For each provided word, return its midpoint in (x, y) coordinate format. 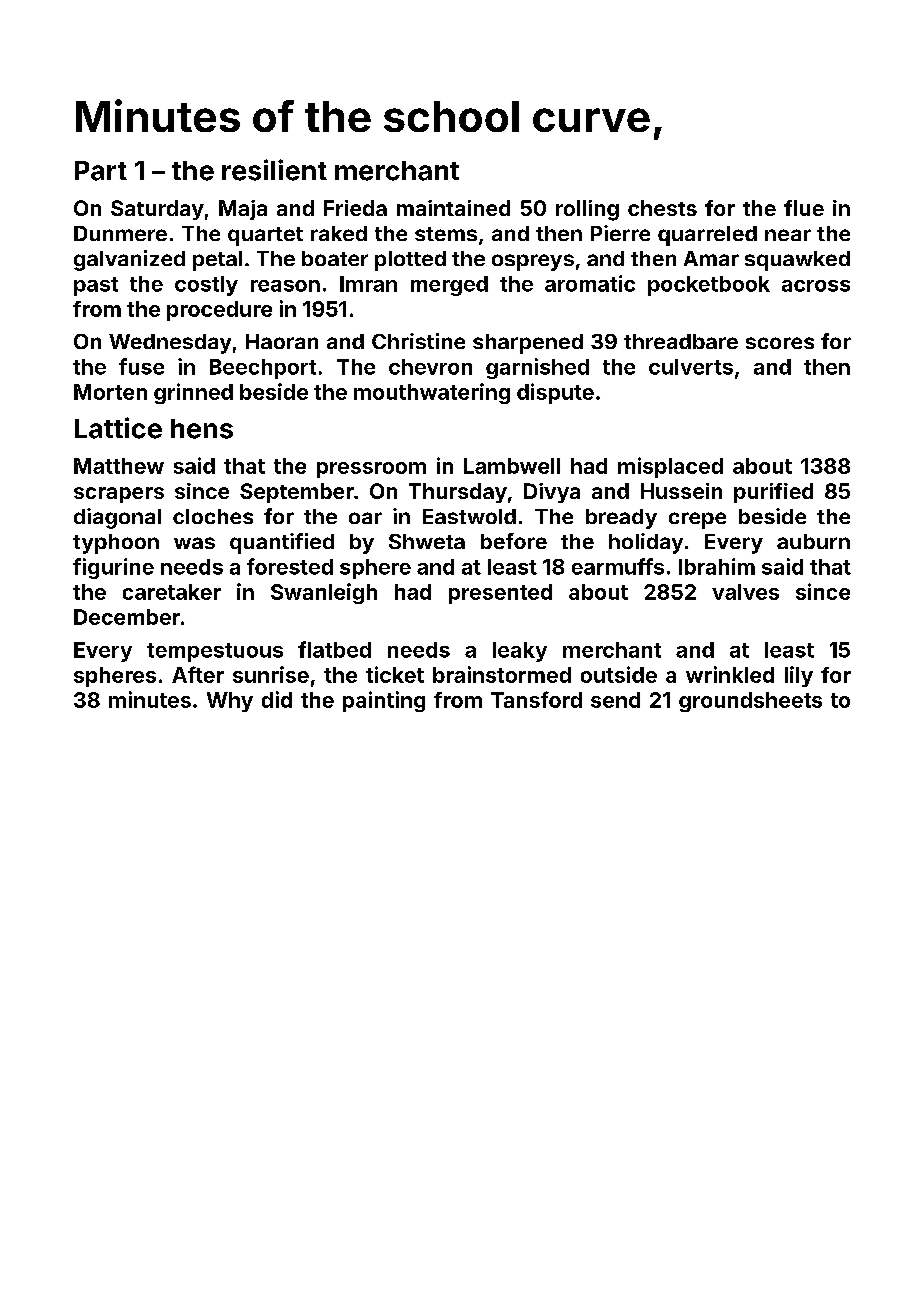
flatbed (334, 649)
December (127, 617)
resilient (274, 170)
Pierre (620, 233)
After (198, 674)
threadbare (681, 341)
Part (101, 171)
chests (662, 208)
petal (217, 261)
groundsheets (750, 702)
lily (799, 676)
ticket (395, 674)
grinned (193, 393)
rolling (587, 210)
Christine (418, 341)
